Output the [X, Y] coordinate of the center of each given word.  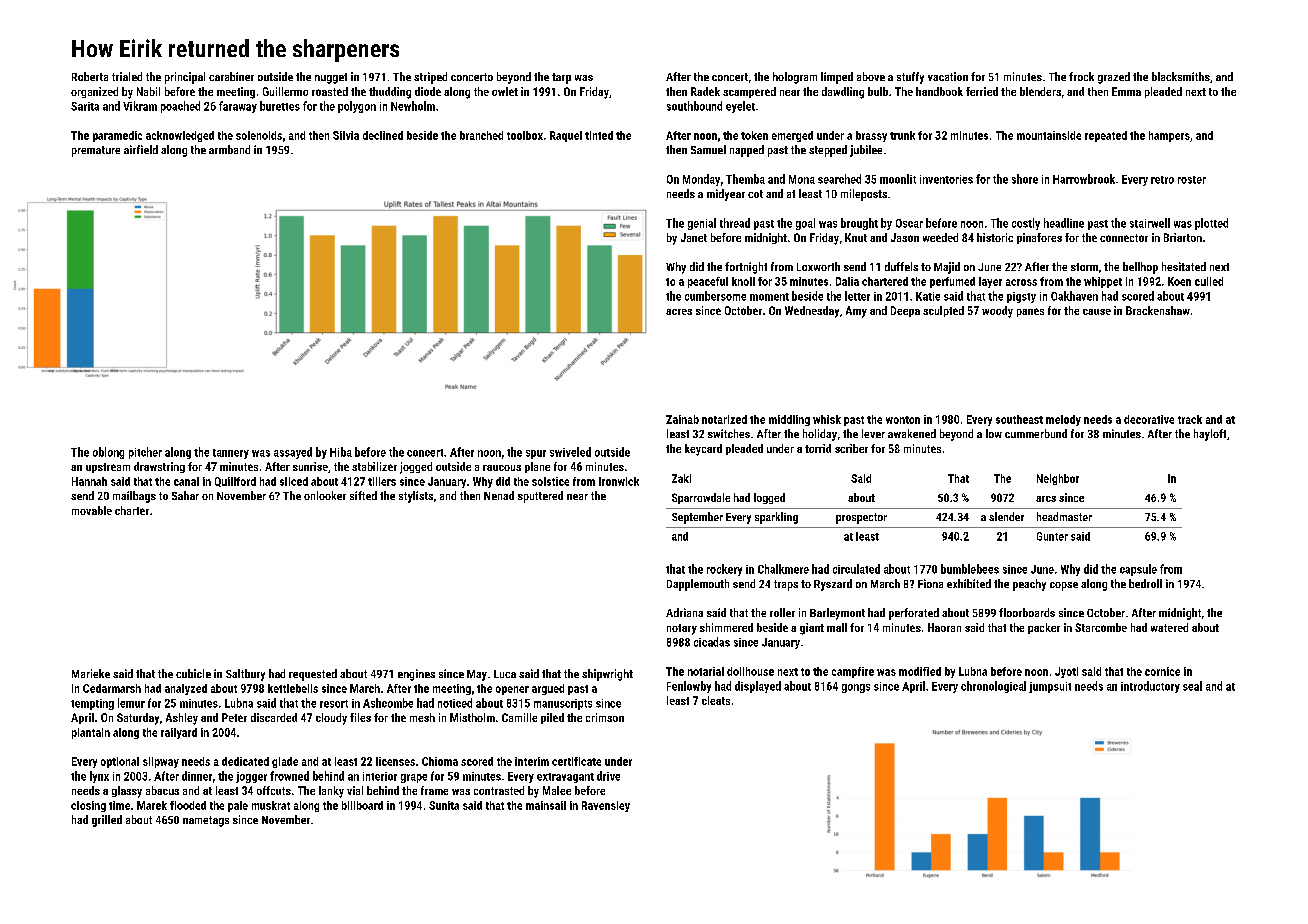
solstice [550, 481]
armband [229, 149]
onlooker [325, 495]
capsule [1138, 570]
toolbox [525, 135]
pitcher [145, 453]
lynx [99, 777]
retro [1162, 180]
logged [769, 498]
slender [1006, 516]
